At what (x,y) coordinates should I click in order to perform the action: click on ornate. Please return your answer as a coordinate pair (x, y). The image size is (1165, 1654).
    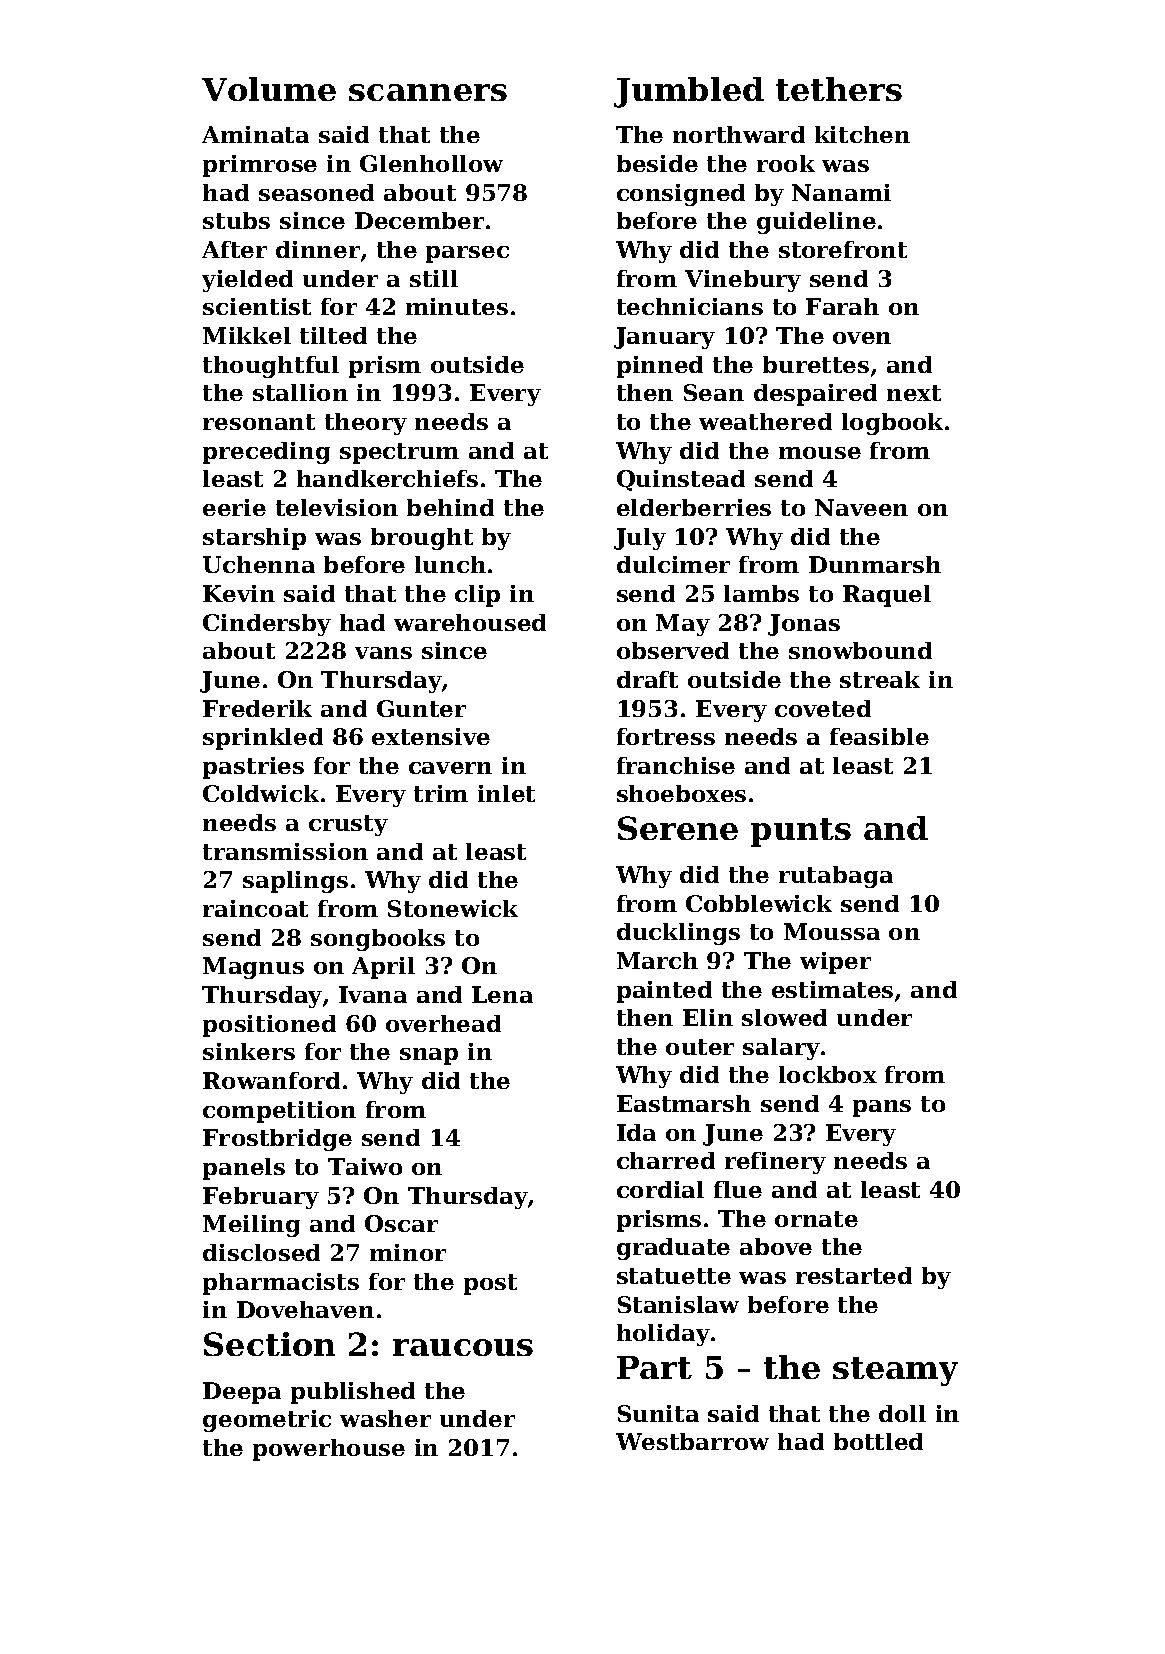
    Looking at the image, I should click on (816, 1219).
